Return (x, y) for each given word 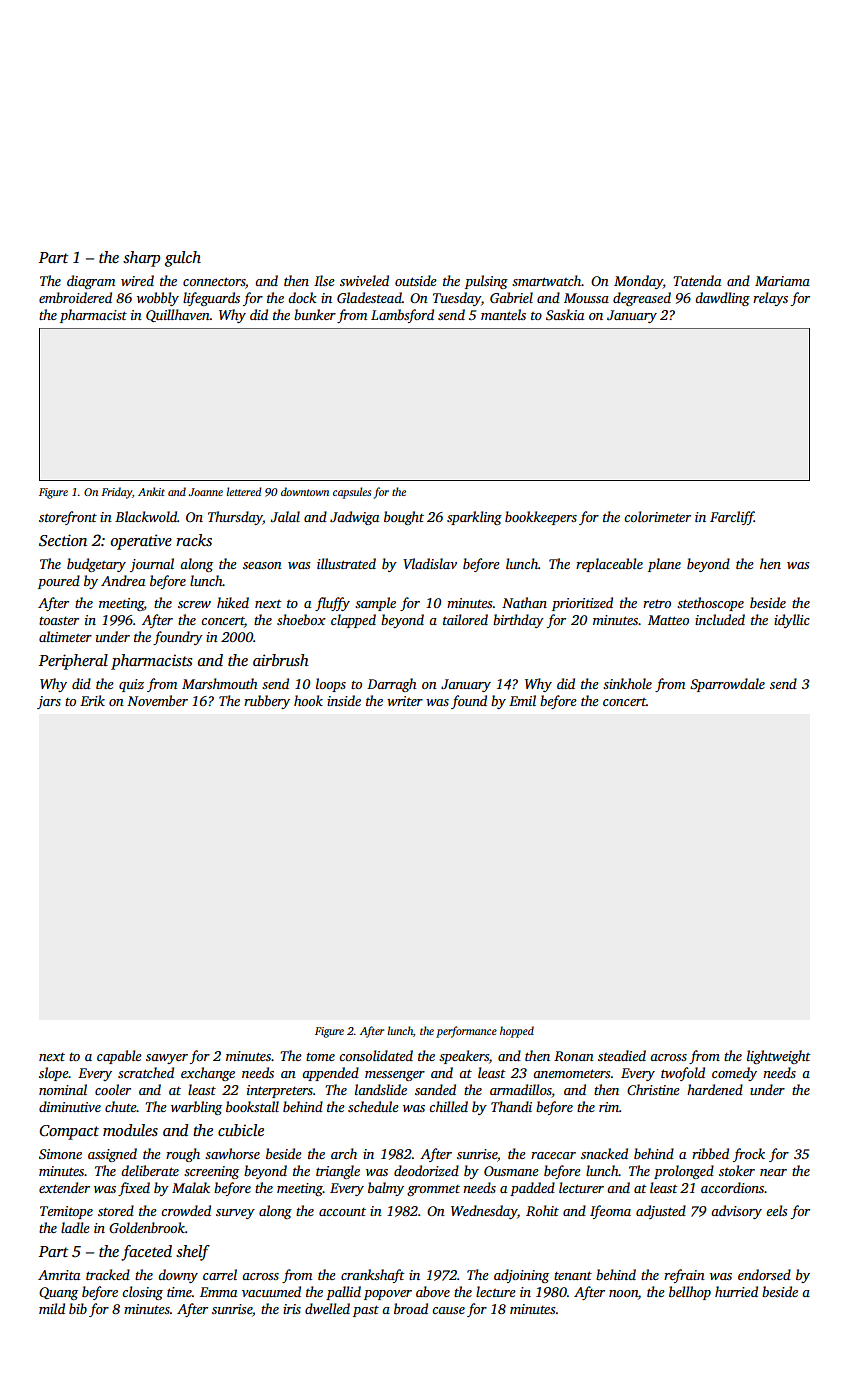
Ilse (324, 280)
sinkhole (627, 683)
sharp (141, 259)
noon (623, 1293)
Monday (638, 282)
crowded (186, 1210)
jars (49, 702)
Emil (522, 700)
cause (448, 1310)
